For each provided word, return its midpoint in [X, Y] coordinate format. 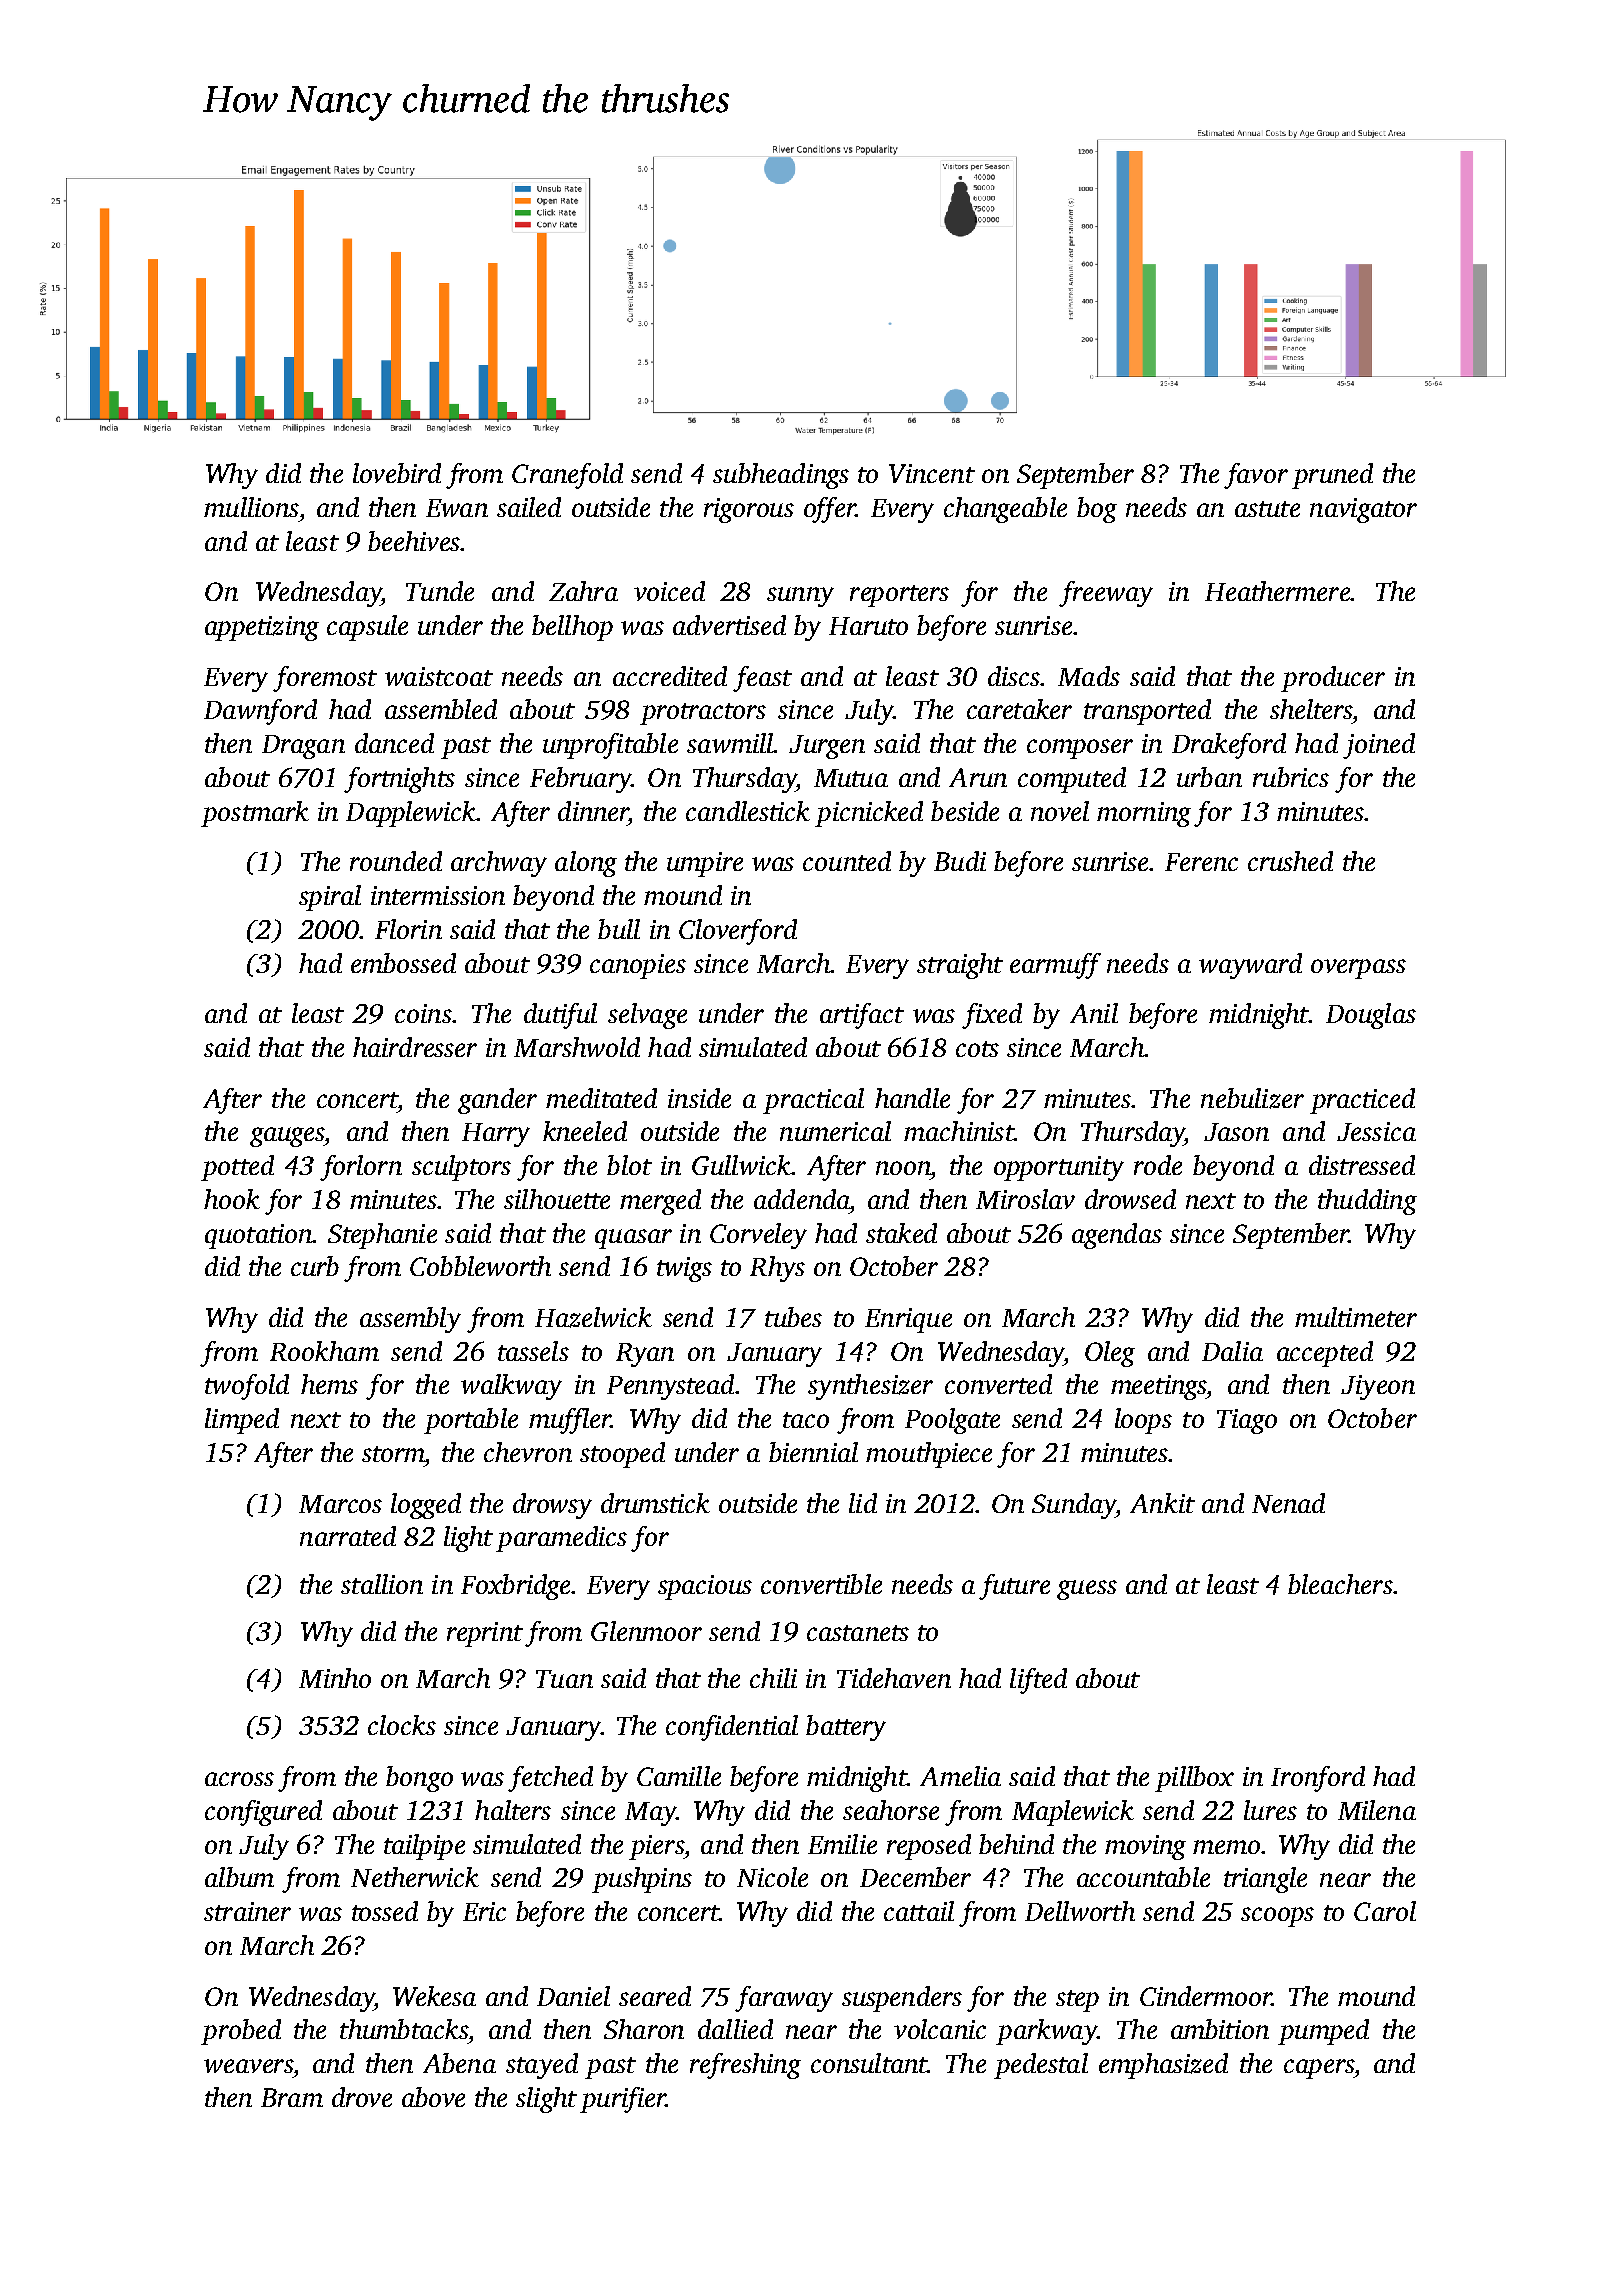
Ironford [1318, 1779]
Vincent [932, 473]
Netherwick [415, 1877]
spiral [330, 898]
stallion [382, 1584]
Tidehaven [894, 1678]
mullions [251, 507]
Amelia [960, 1776]
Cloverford [738, 932]
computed [1072, 780]
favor [1256, 476]
